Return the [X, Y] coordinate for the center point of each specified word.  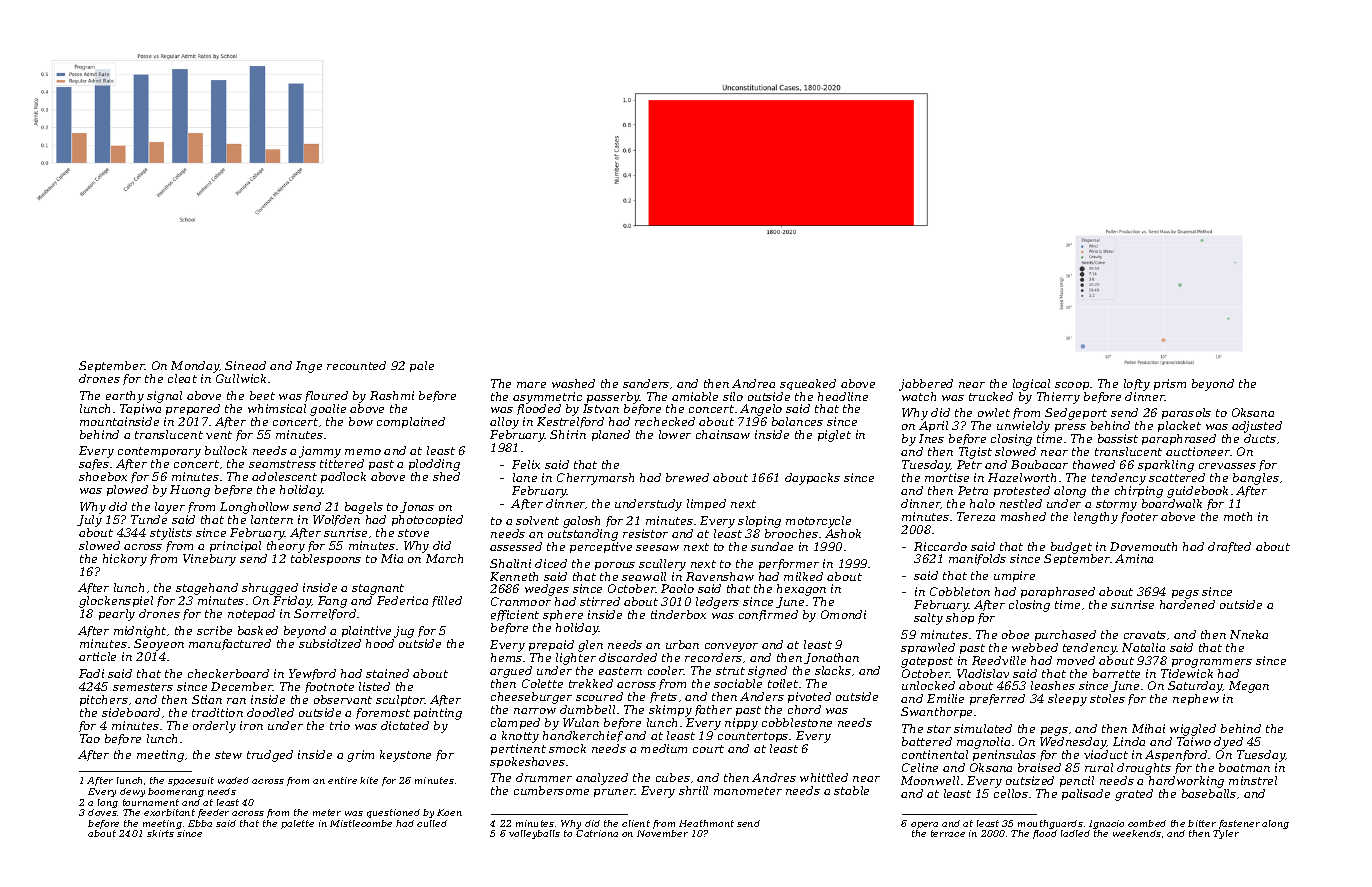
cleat [182, 378]
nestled [1021, 503]
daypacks [812, 479]
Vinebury [209, 560]
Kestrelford [570, 422]
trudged [270, 756]
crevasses [1227, 466]
